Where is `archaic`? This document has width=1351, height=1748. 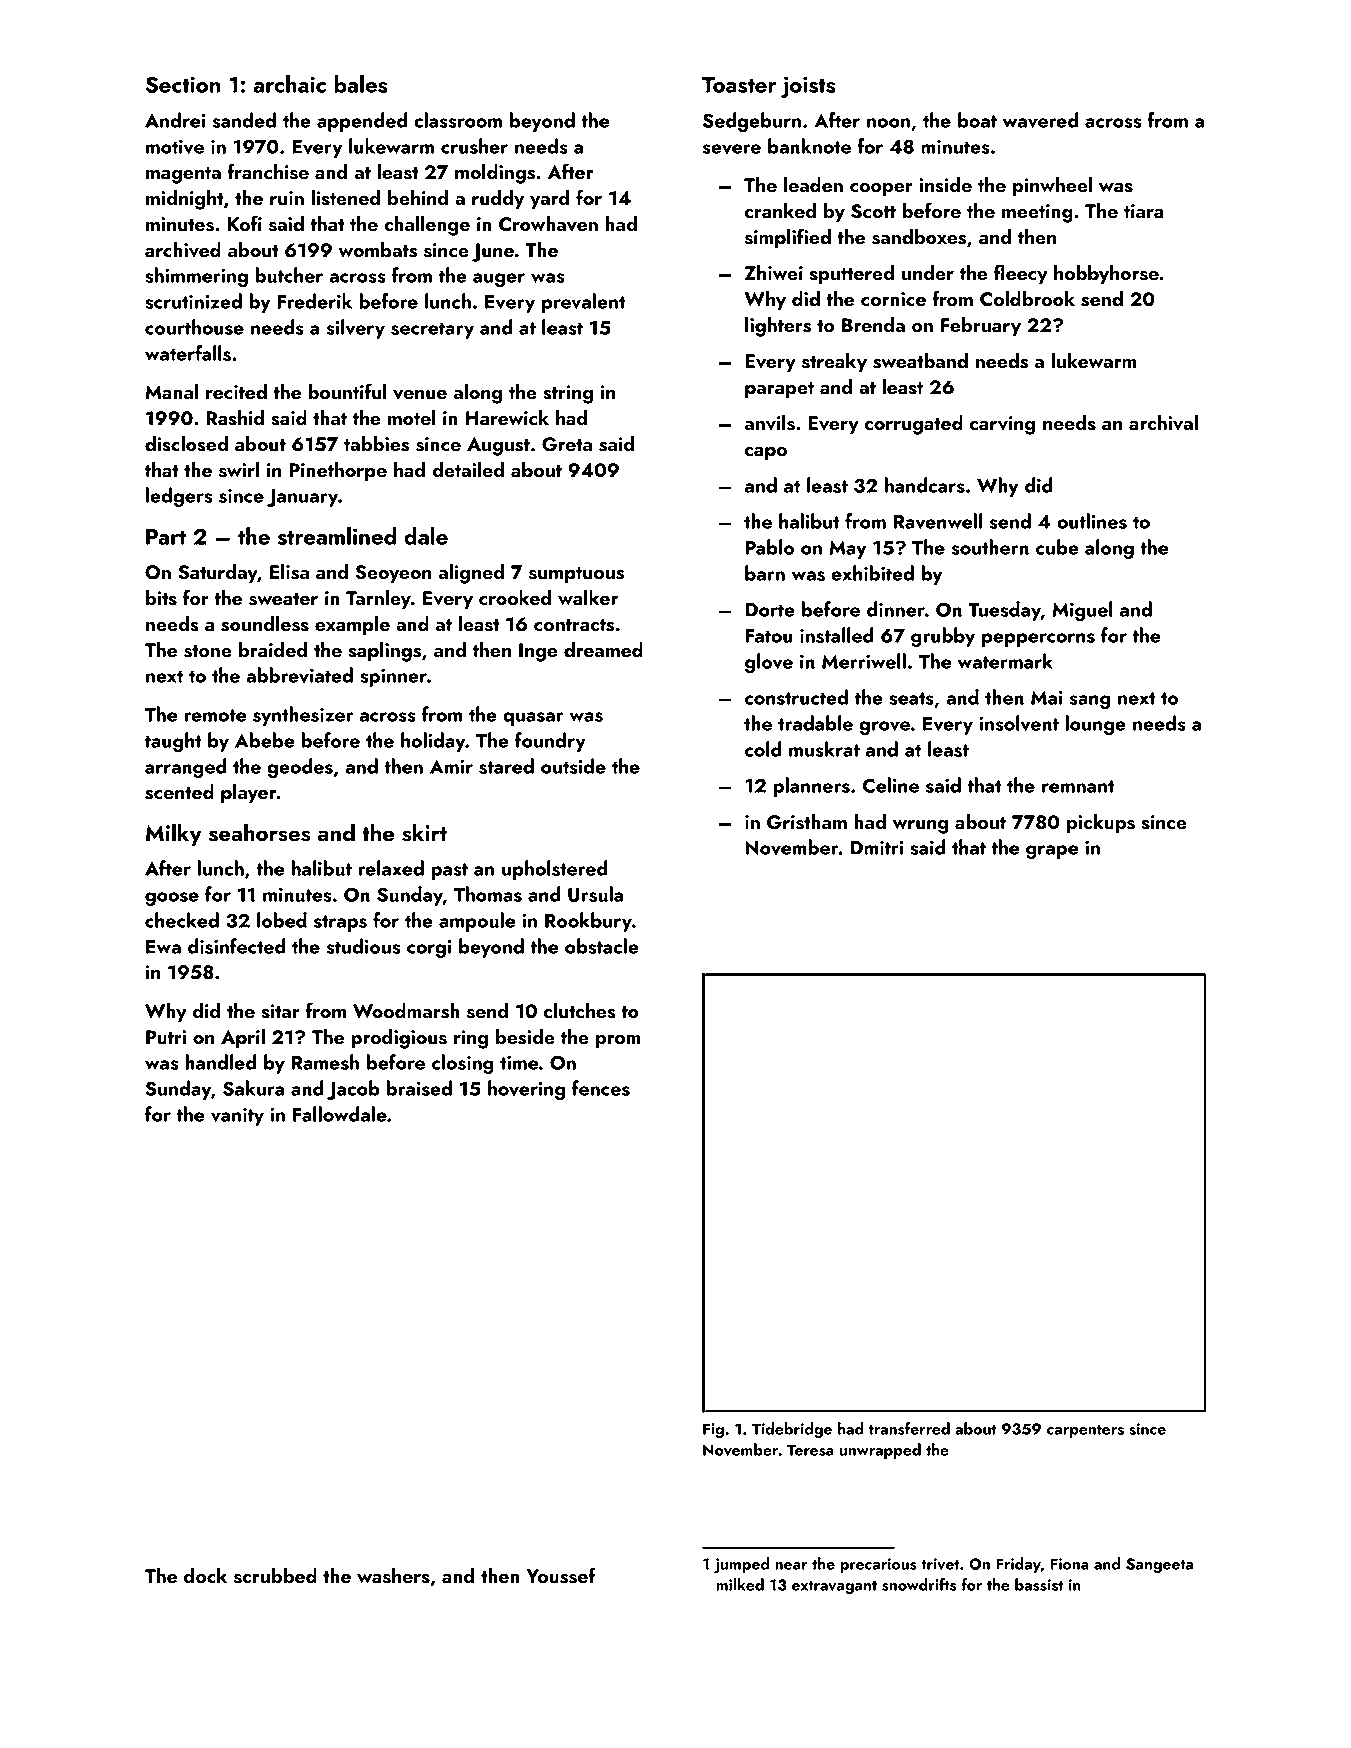 archaic is located at coordinates (289, 84).
